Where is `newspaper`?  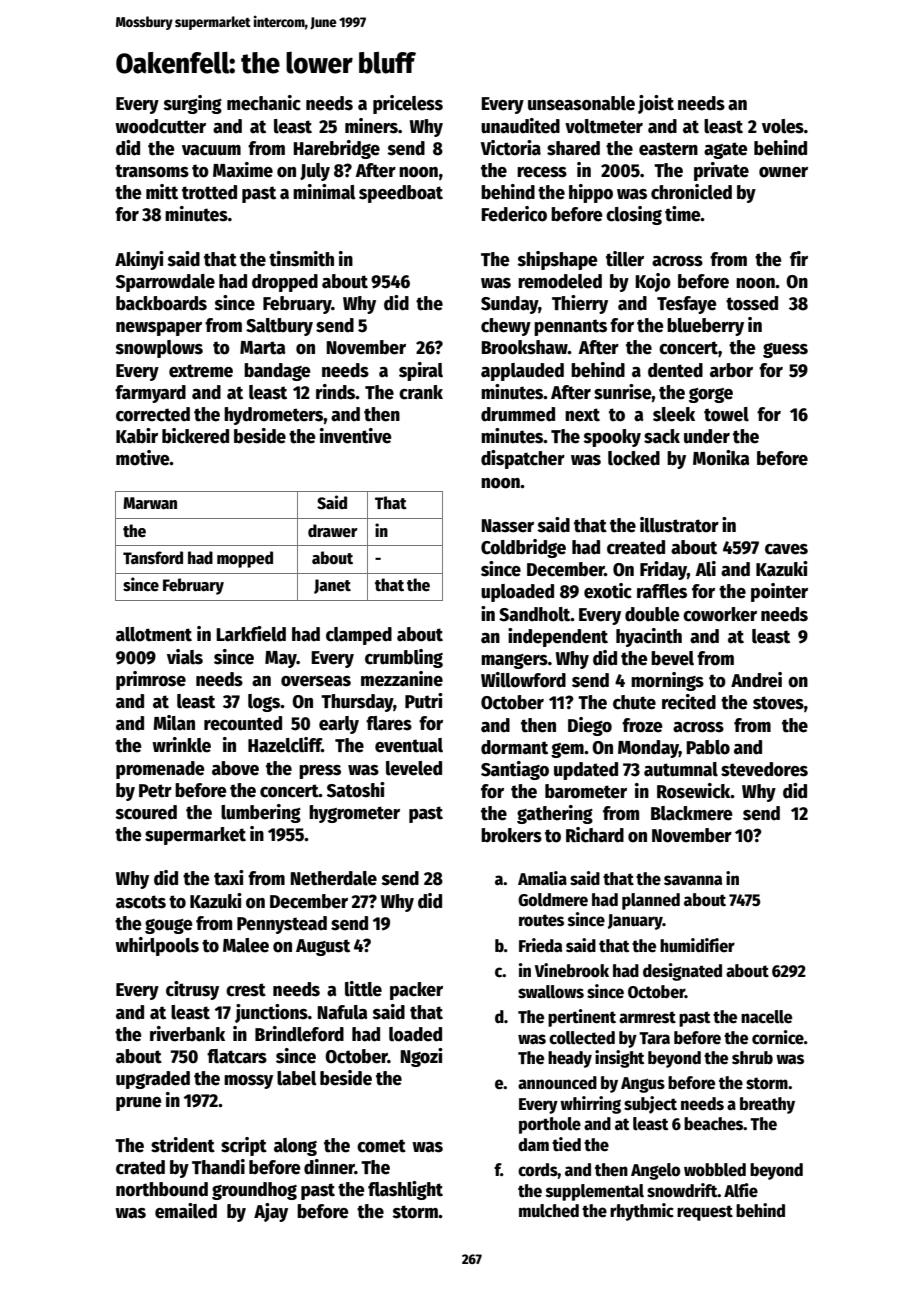
newspaper is located at coordinates (159, 329).
